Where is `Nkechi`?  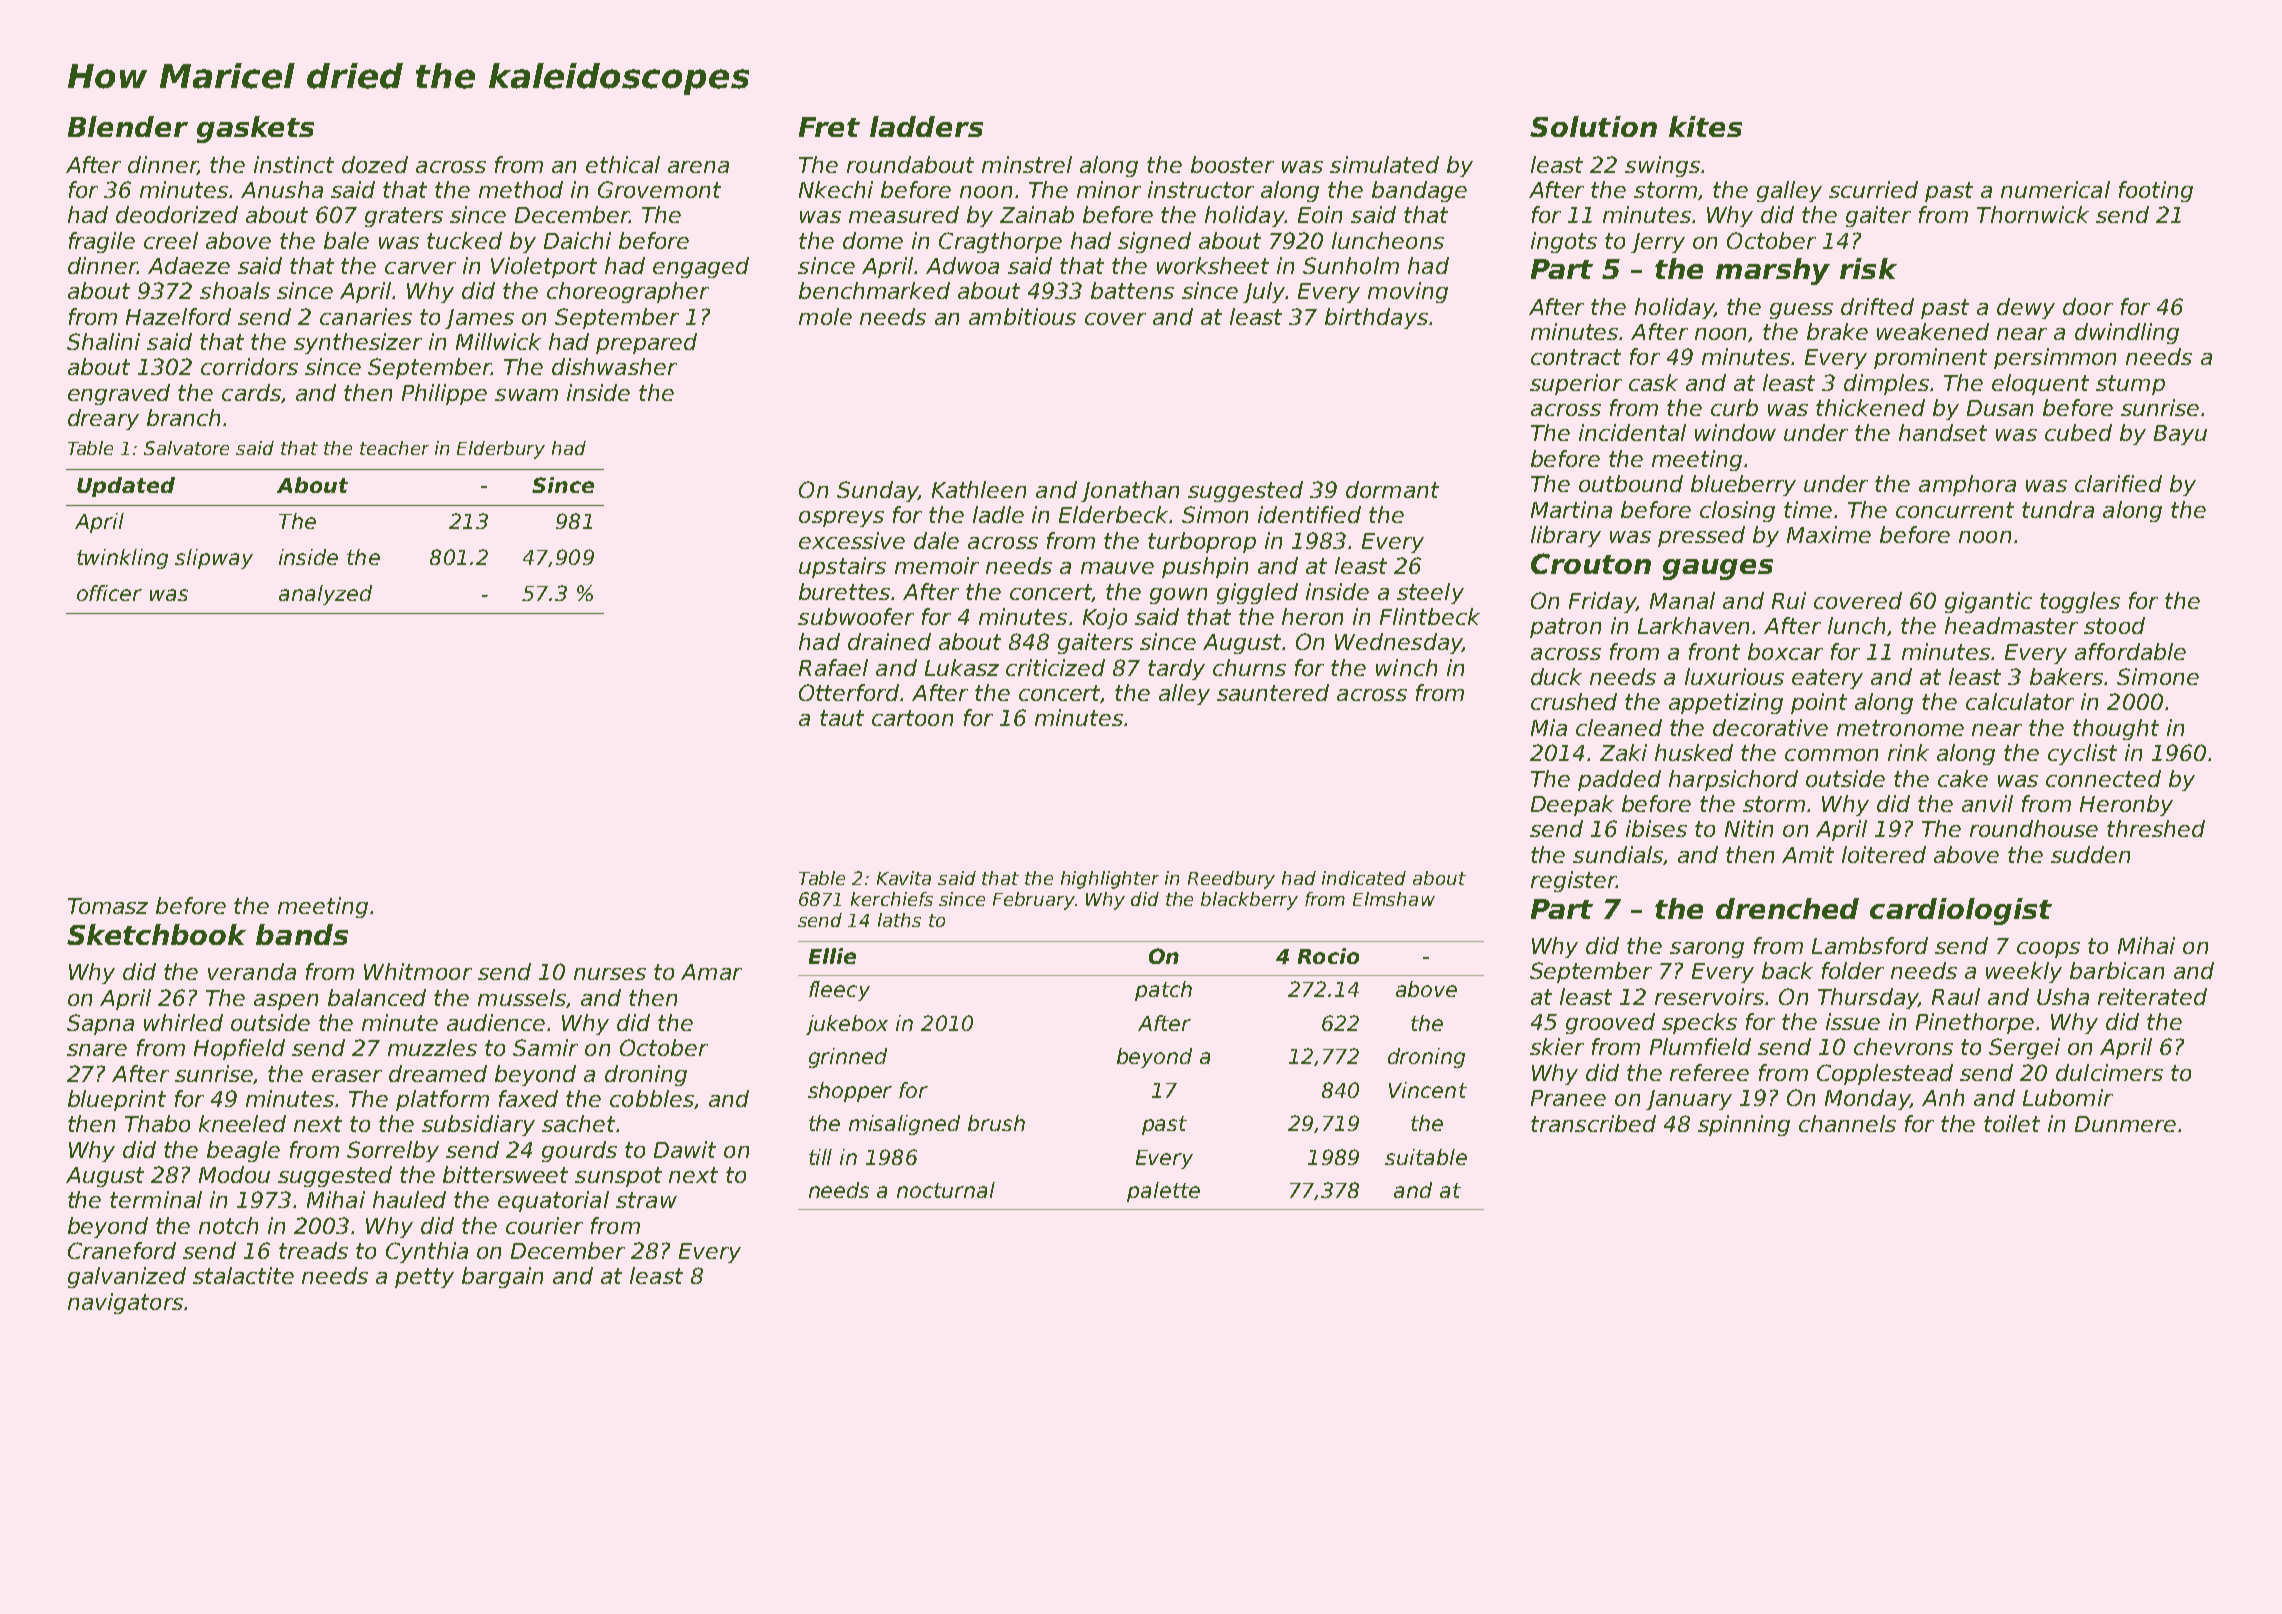 Nkechi is located at coordinates (836, 189).
